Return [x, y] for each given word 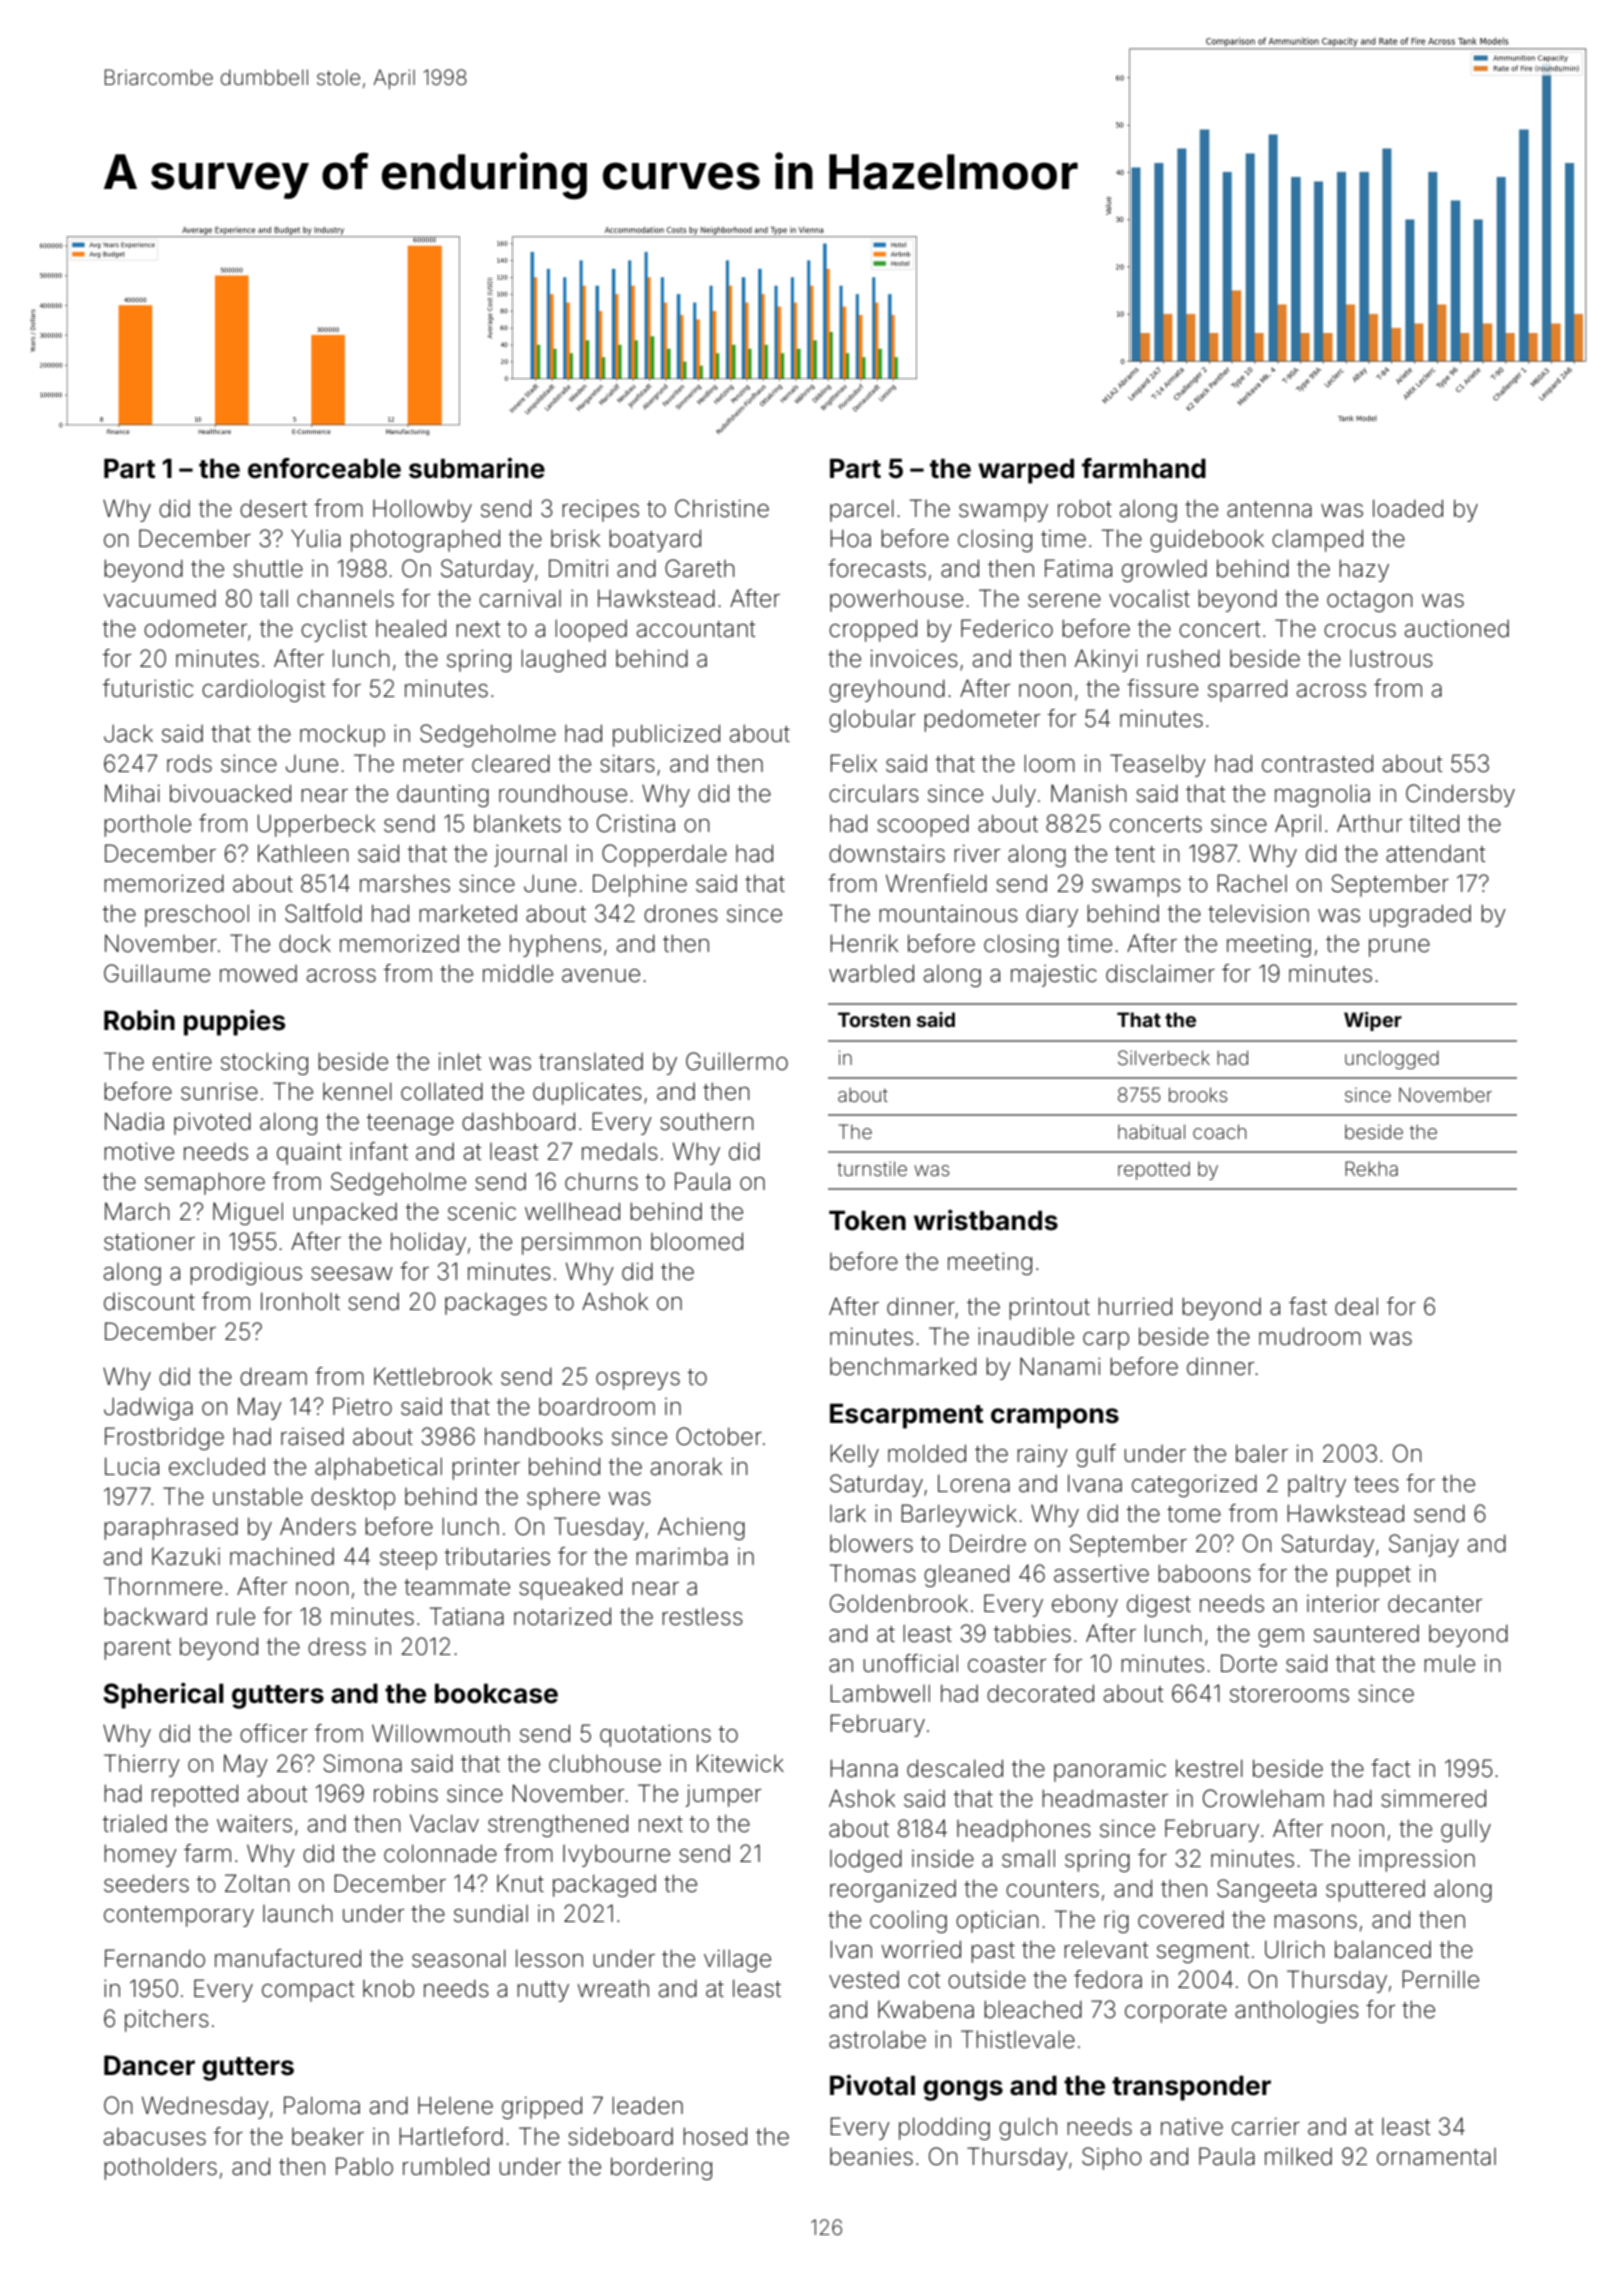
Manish [1088, 793]
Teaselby [1158, 765]
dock [305, 943]
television [1258, 914]
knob [388, 1989]
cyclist [334, 631]
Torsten [874, 1019]
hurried [1135, 1306]
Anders [318, 1526]
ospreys [638, 1381]
